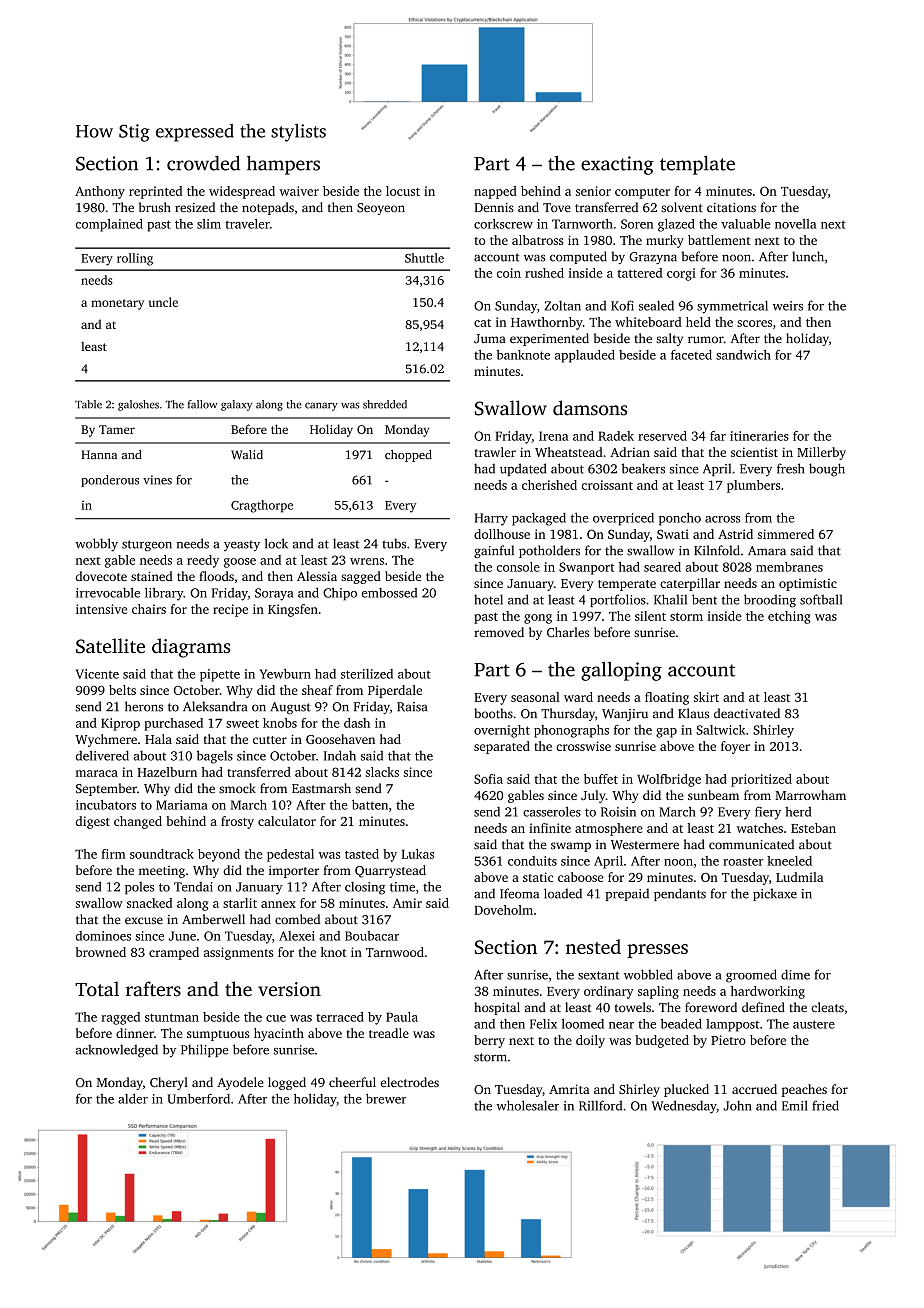 This image has height=1308, width=924. Describe the element at coordinates (680, 519) in the image. I see `poncho` at that location.
